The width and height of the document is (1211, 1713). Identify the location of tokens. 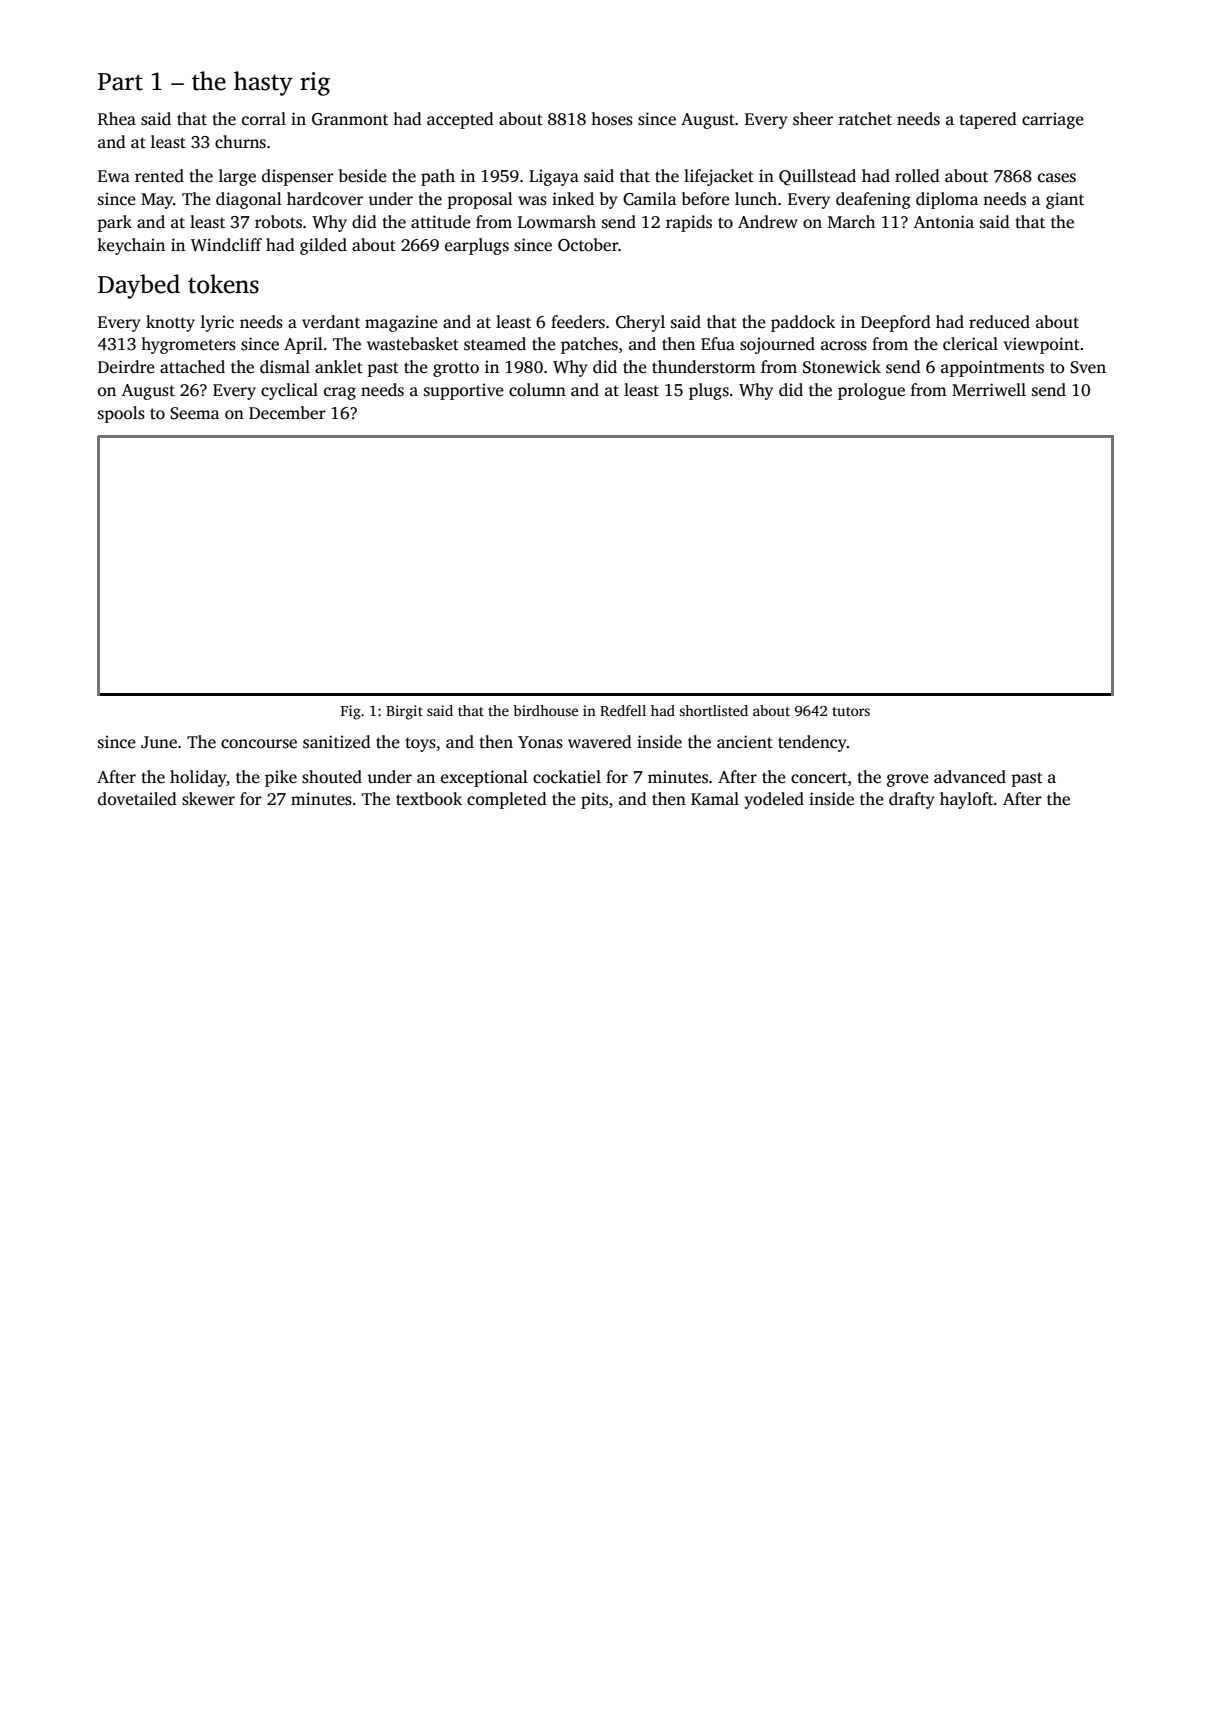
(223, 284).
